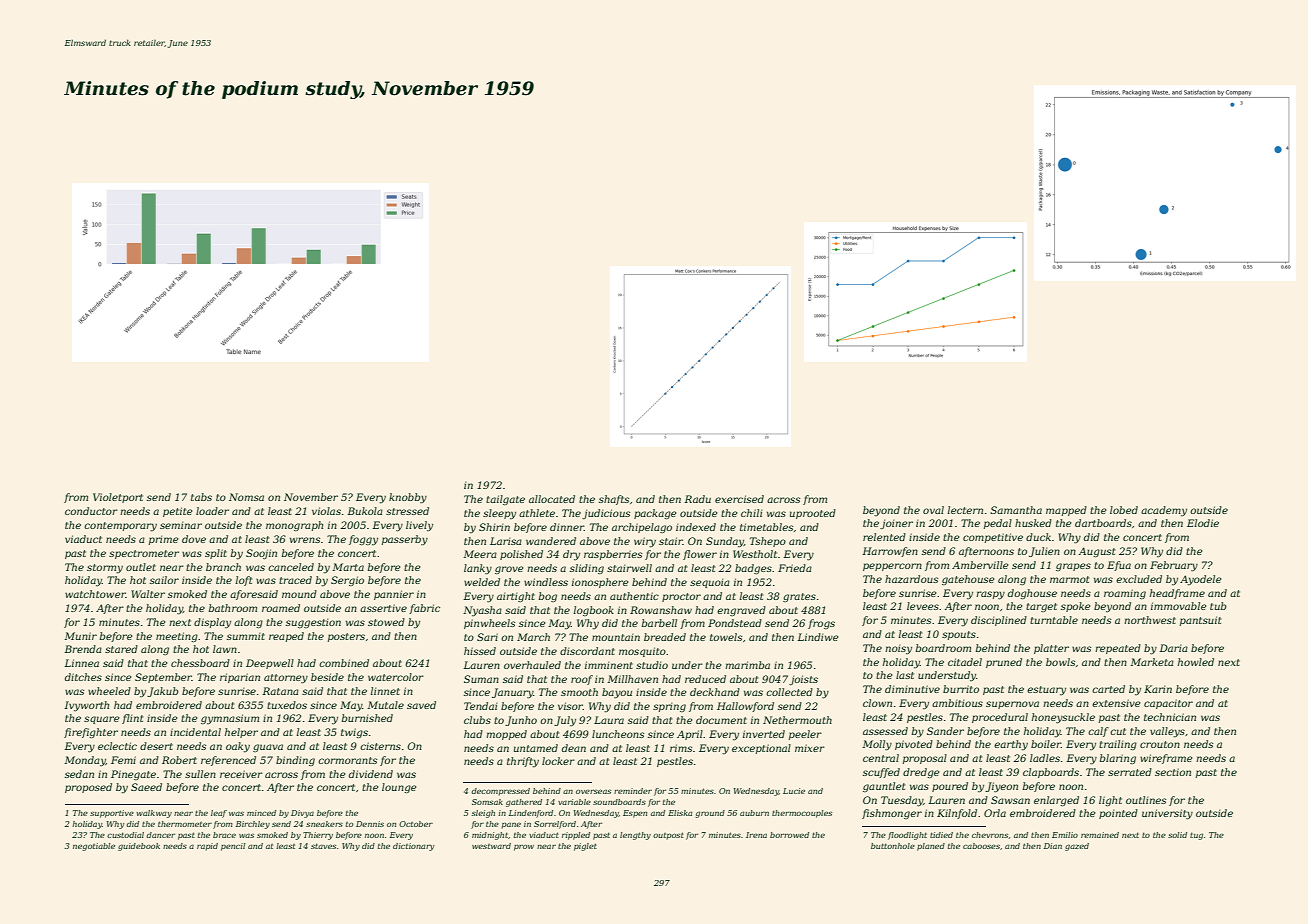 This image has width=1308, height=924. What do you see at coordinates (323, 846) in the image?
I see `staves` at bounding box center [323, 846].
